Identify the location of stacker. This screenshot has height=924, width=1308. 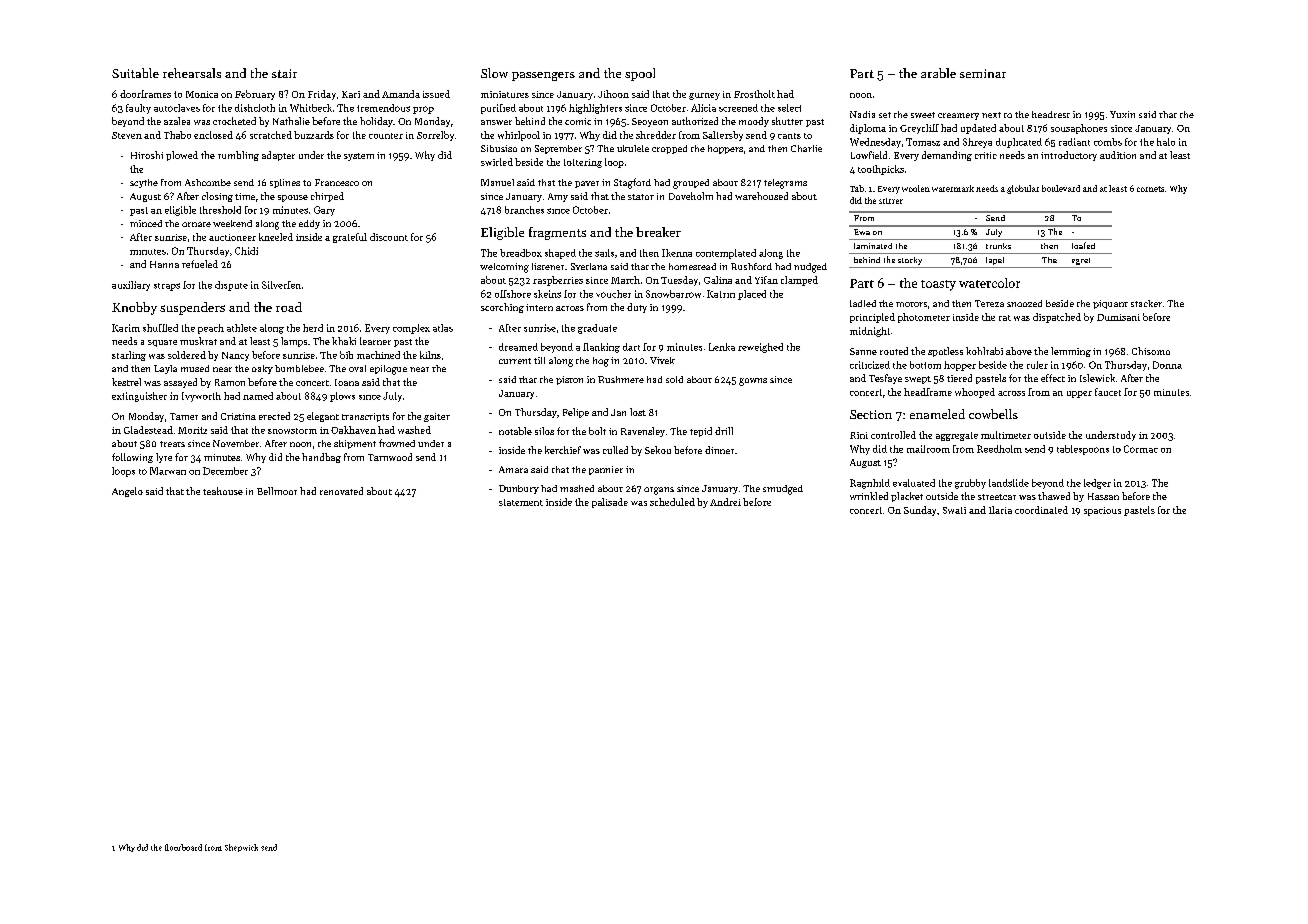
(1146, 303).
